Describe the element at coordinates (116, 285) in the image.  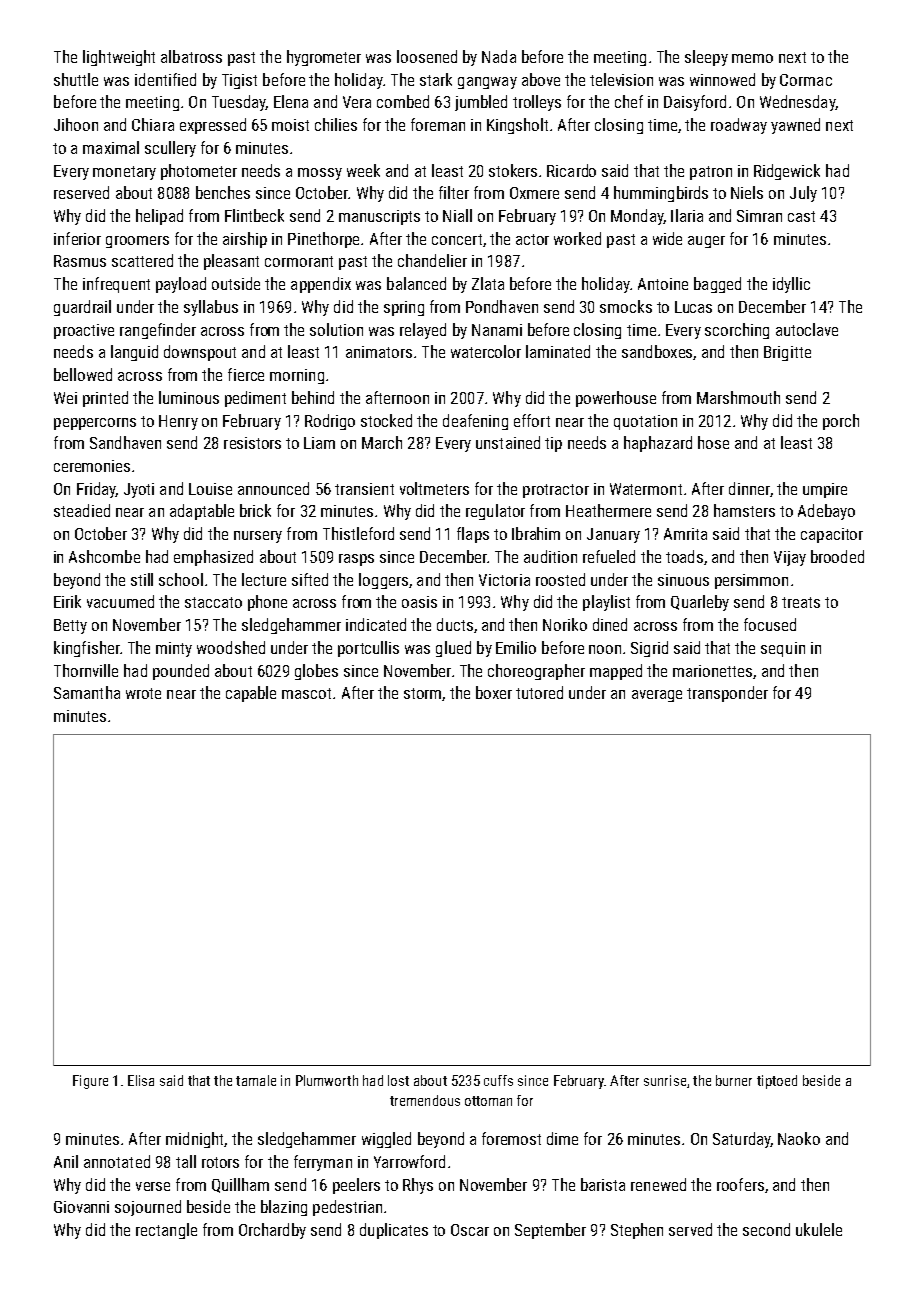
I see `infrequent` at that location.
